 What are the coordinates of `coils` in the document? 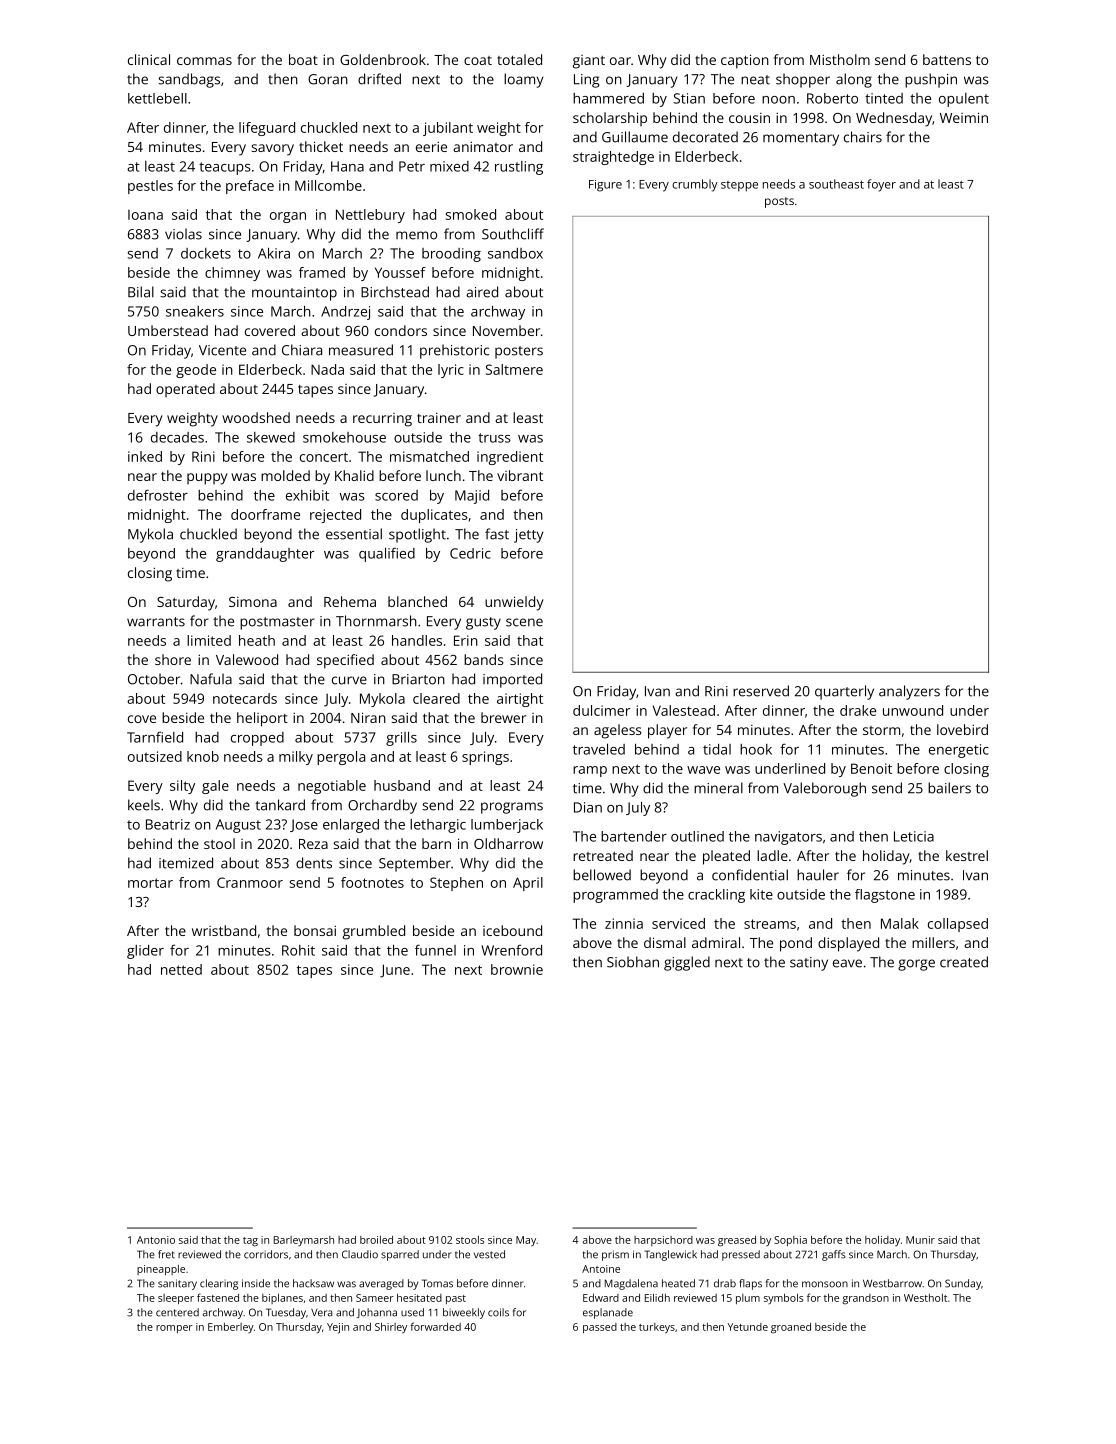 It's located at (498, 1312).
